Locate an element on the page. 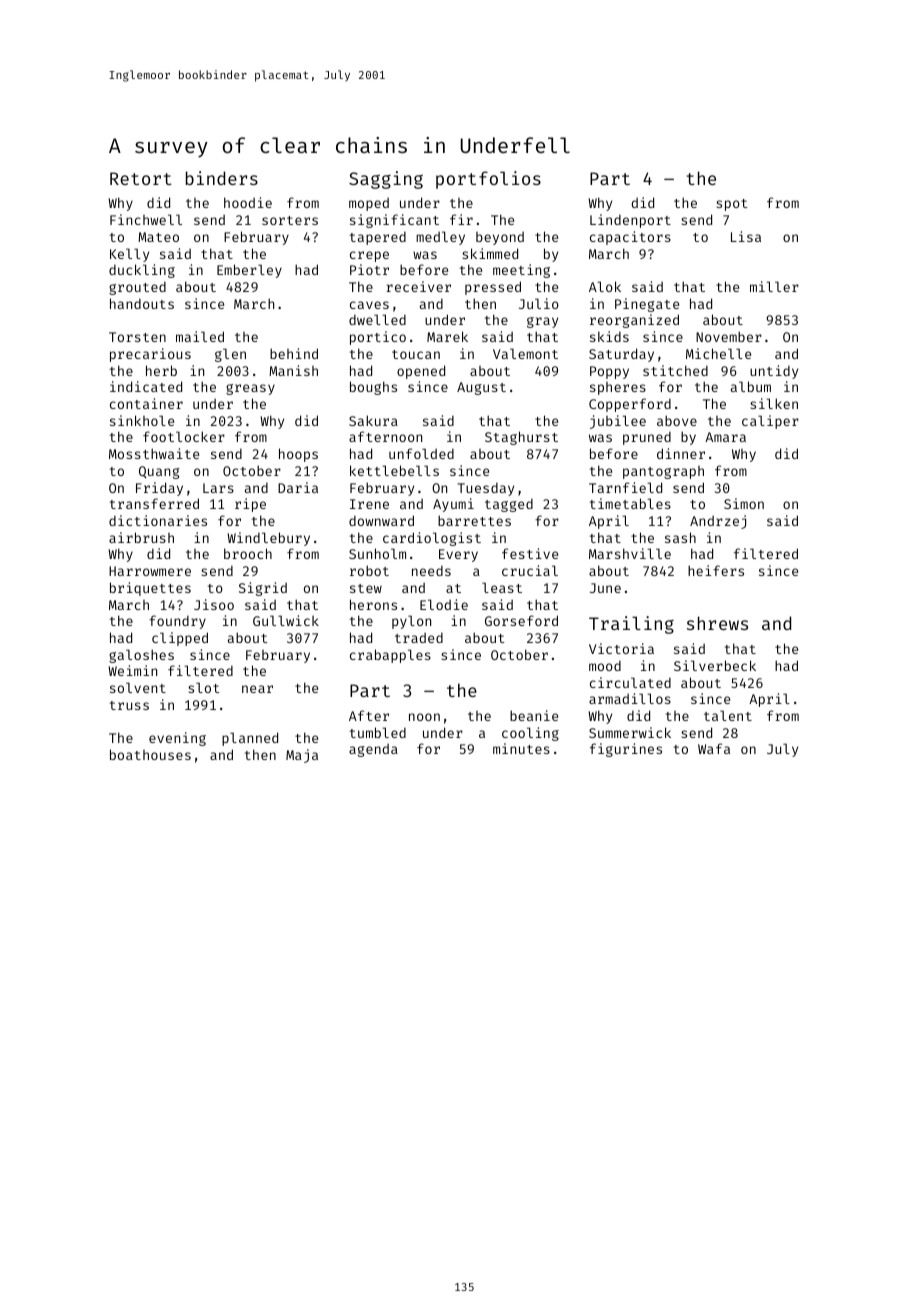 This image has height=1316, width=908. silken is located at coordinates (774, 403).
